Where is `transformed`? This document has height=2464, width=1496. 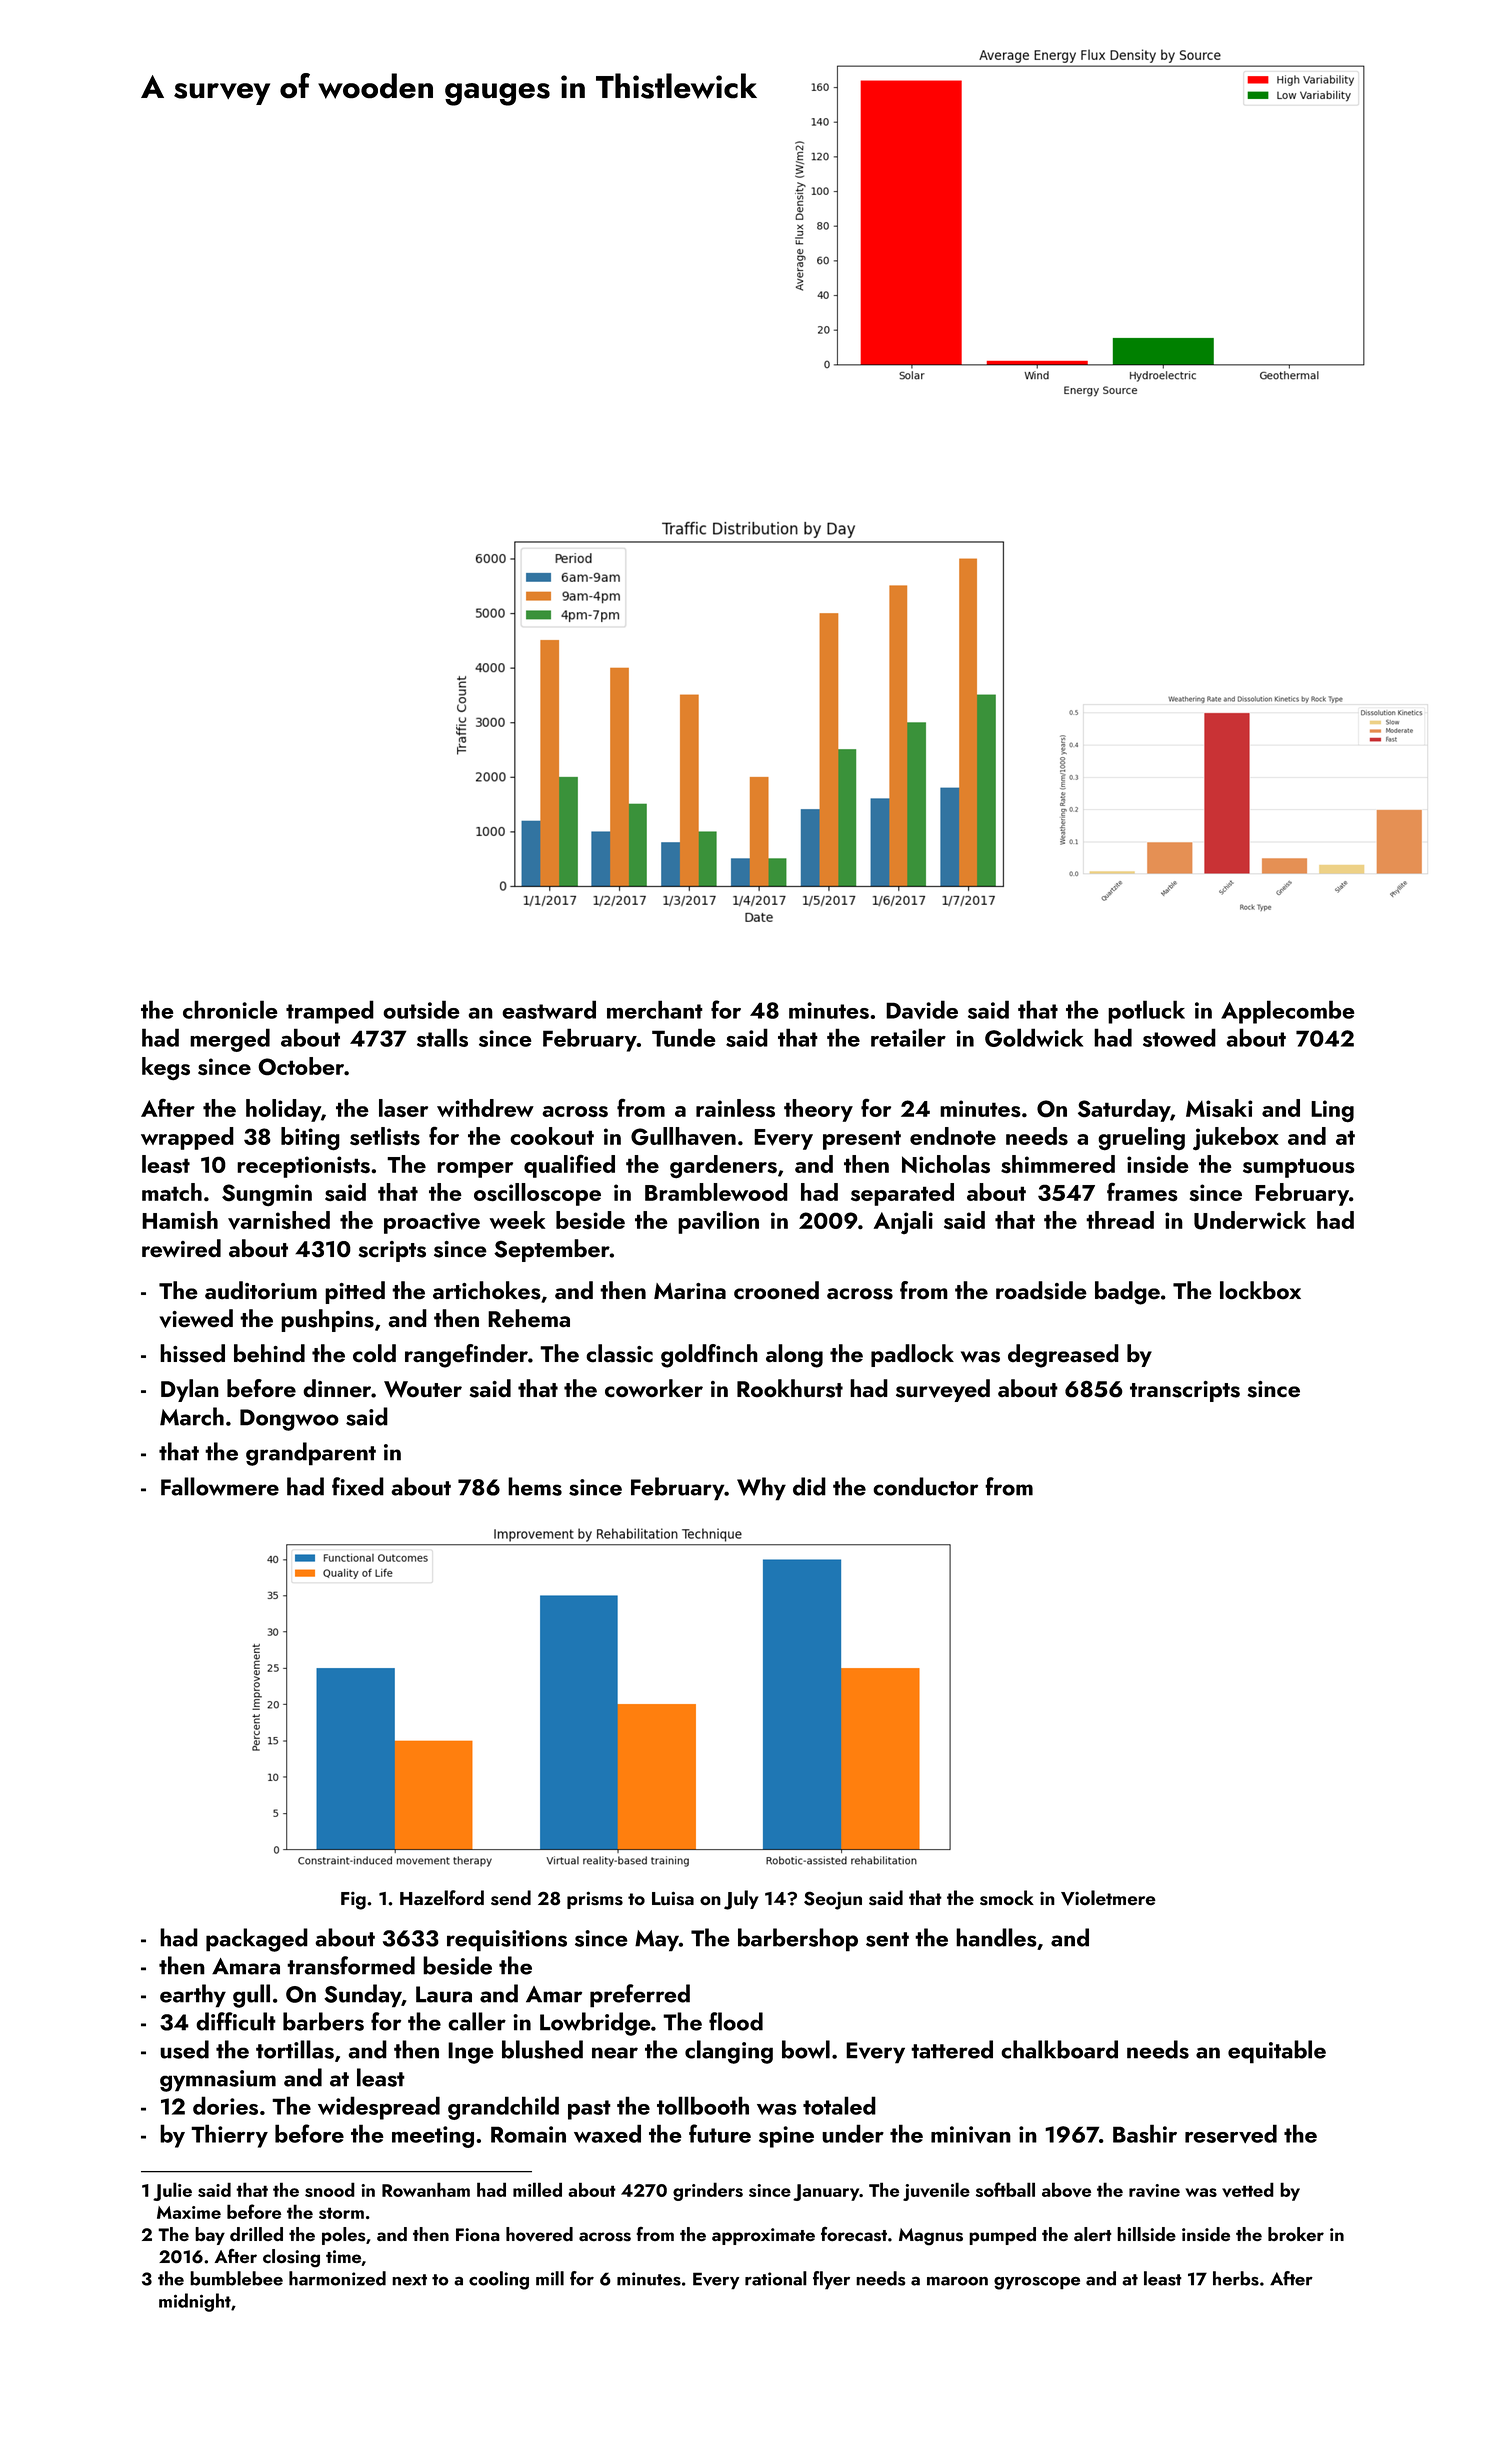
transformed is located at coordinates (351, 1965).
